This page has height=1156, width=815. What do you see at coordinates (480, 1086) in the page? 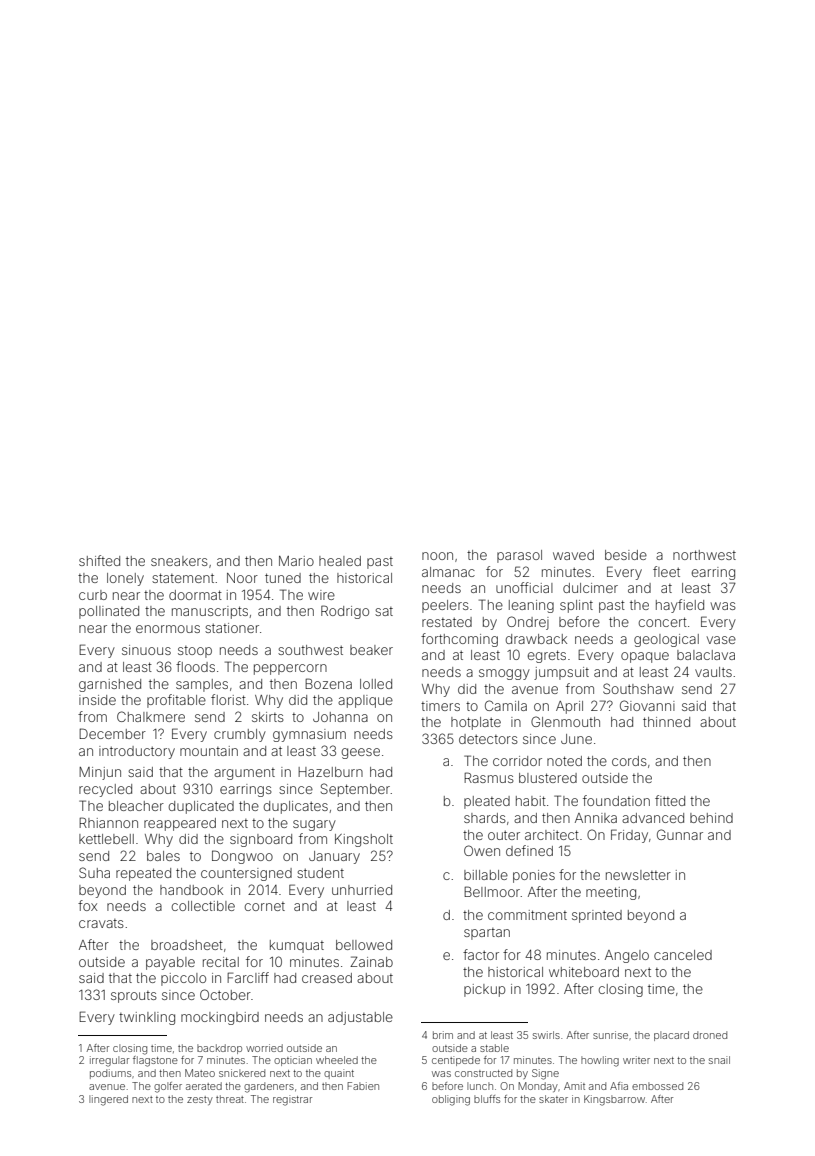
I see `lunch` at bounding box center [480, 1086].
